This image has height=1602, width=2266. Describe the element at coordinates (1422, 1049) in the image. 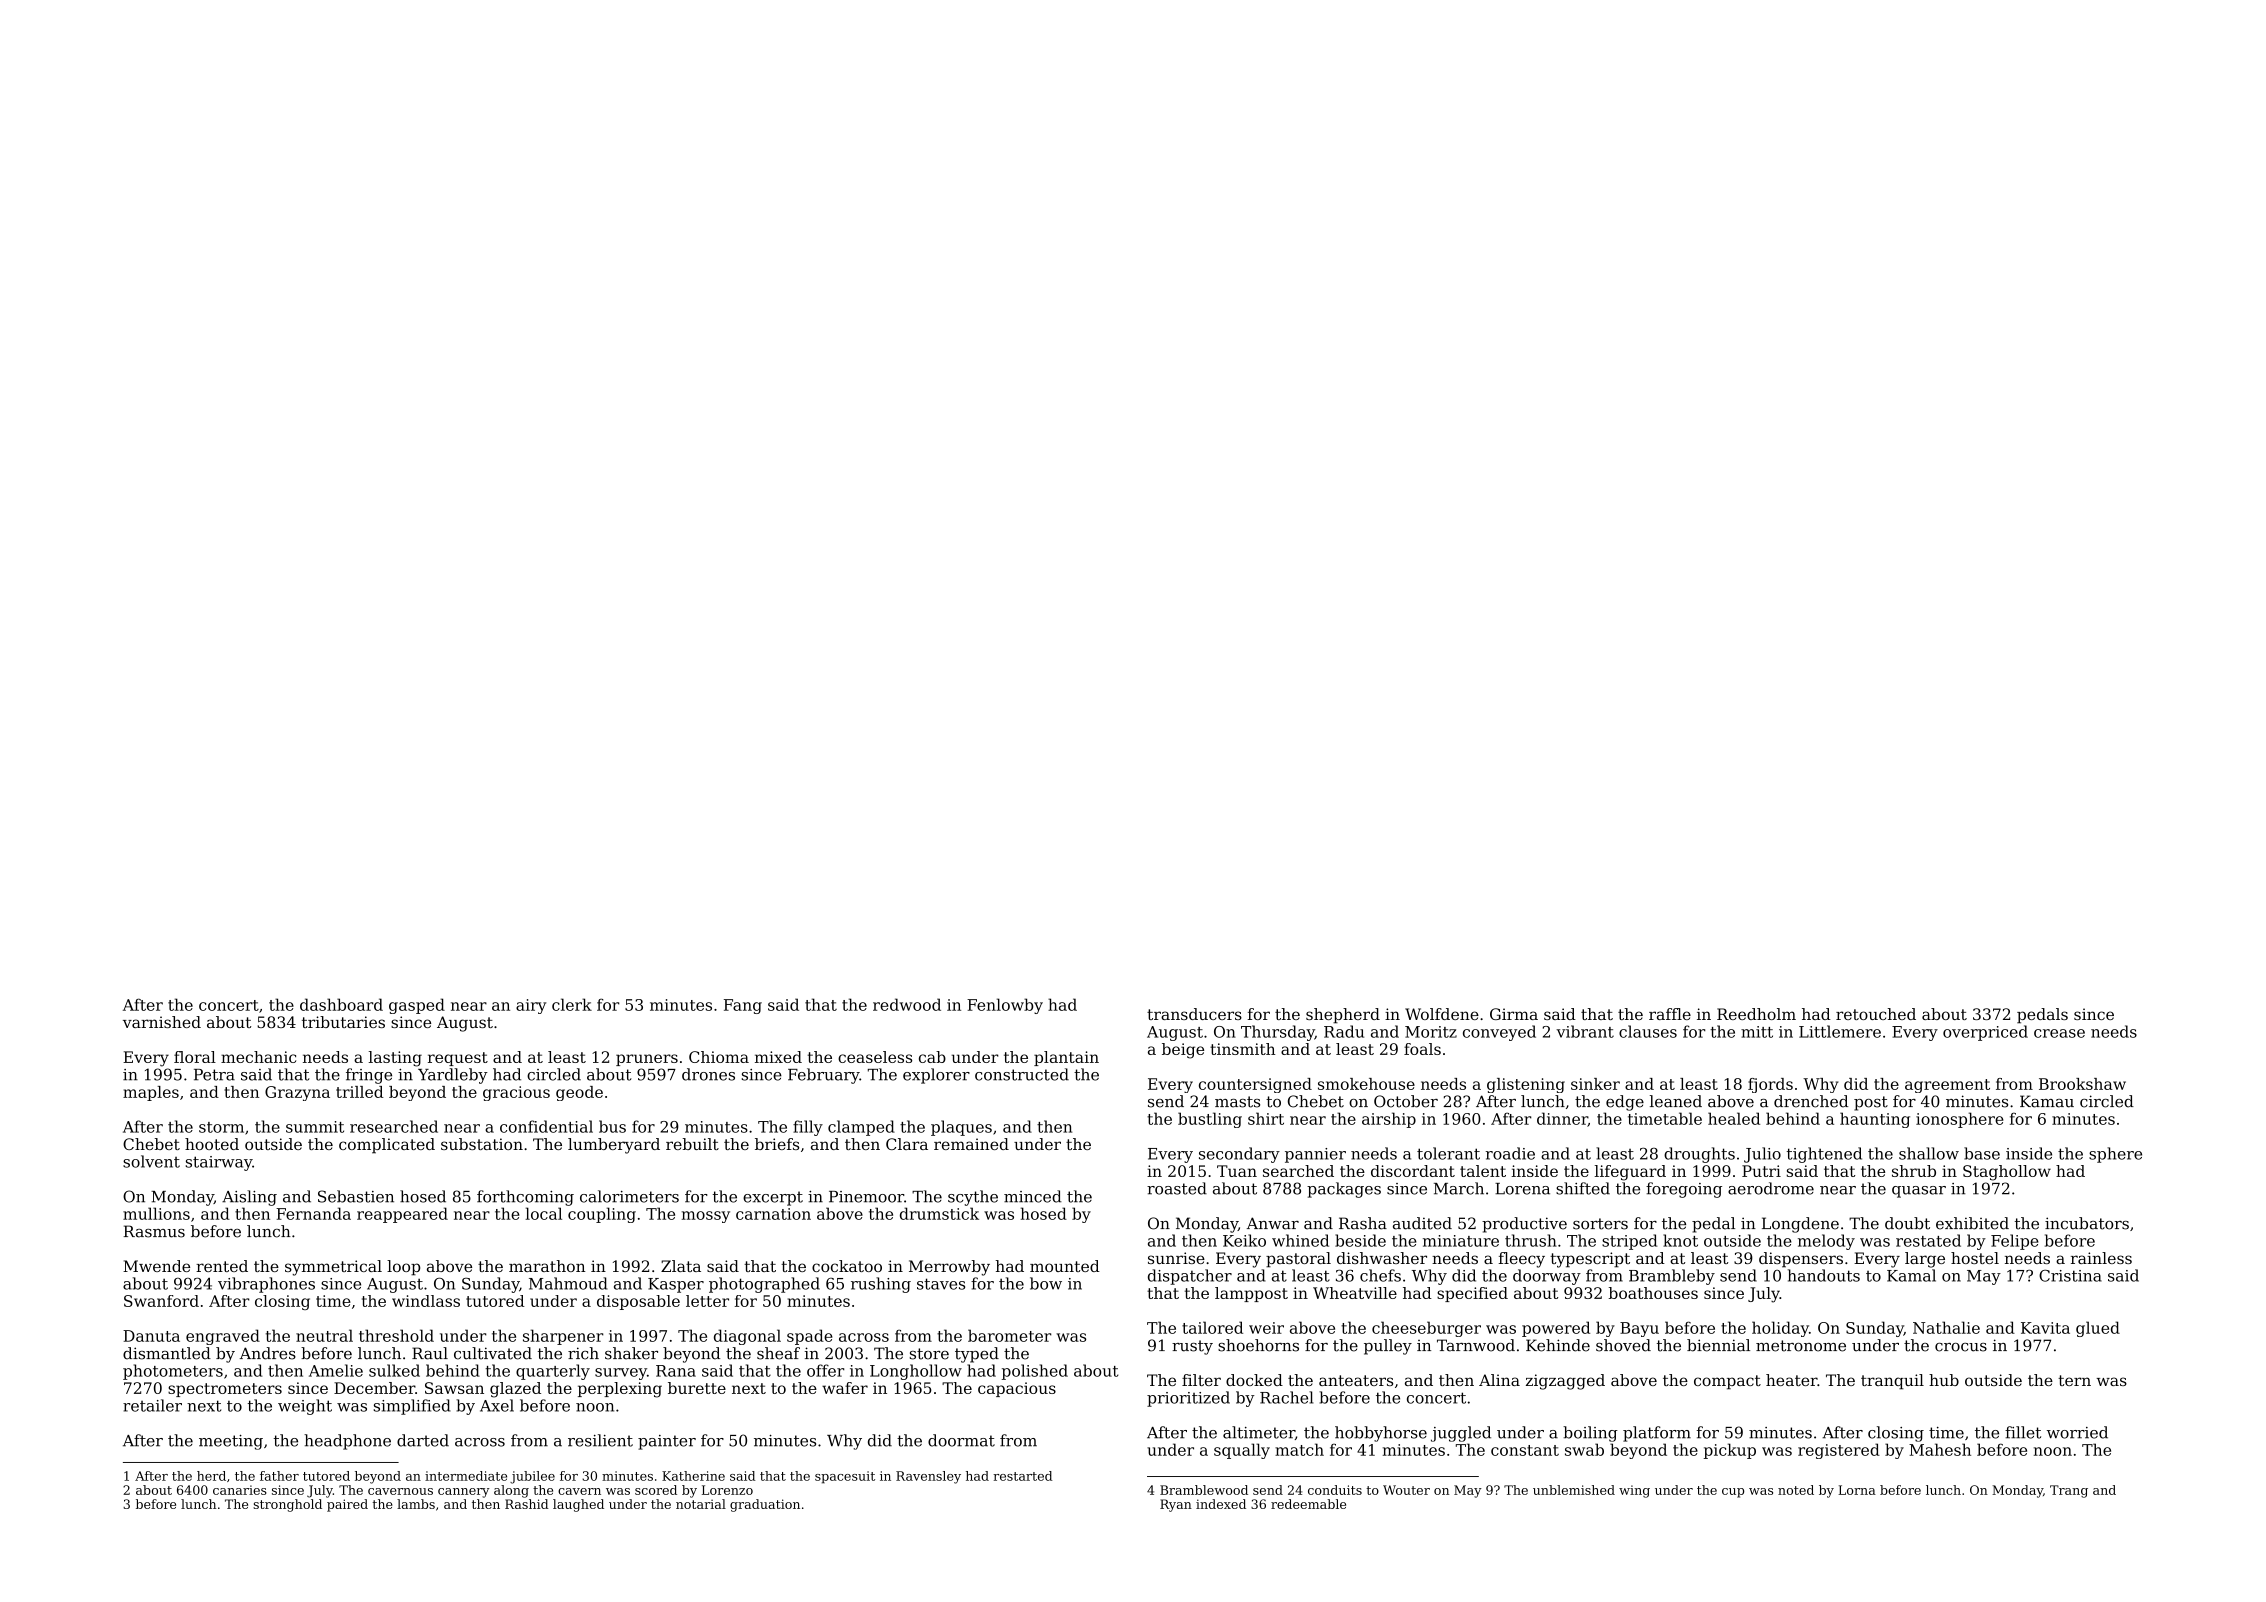

I see `foals` at that location.
